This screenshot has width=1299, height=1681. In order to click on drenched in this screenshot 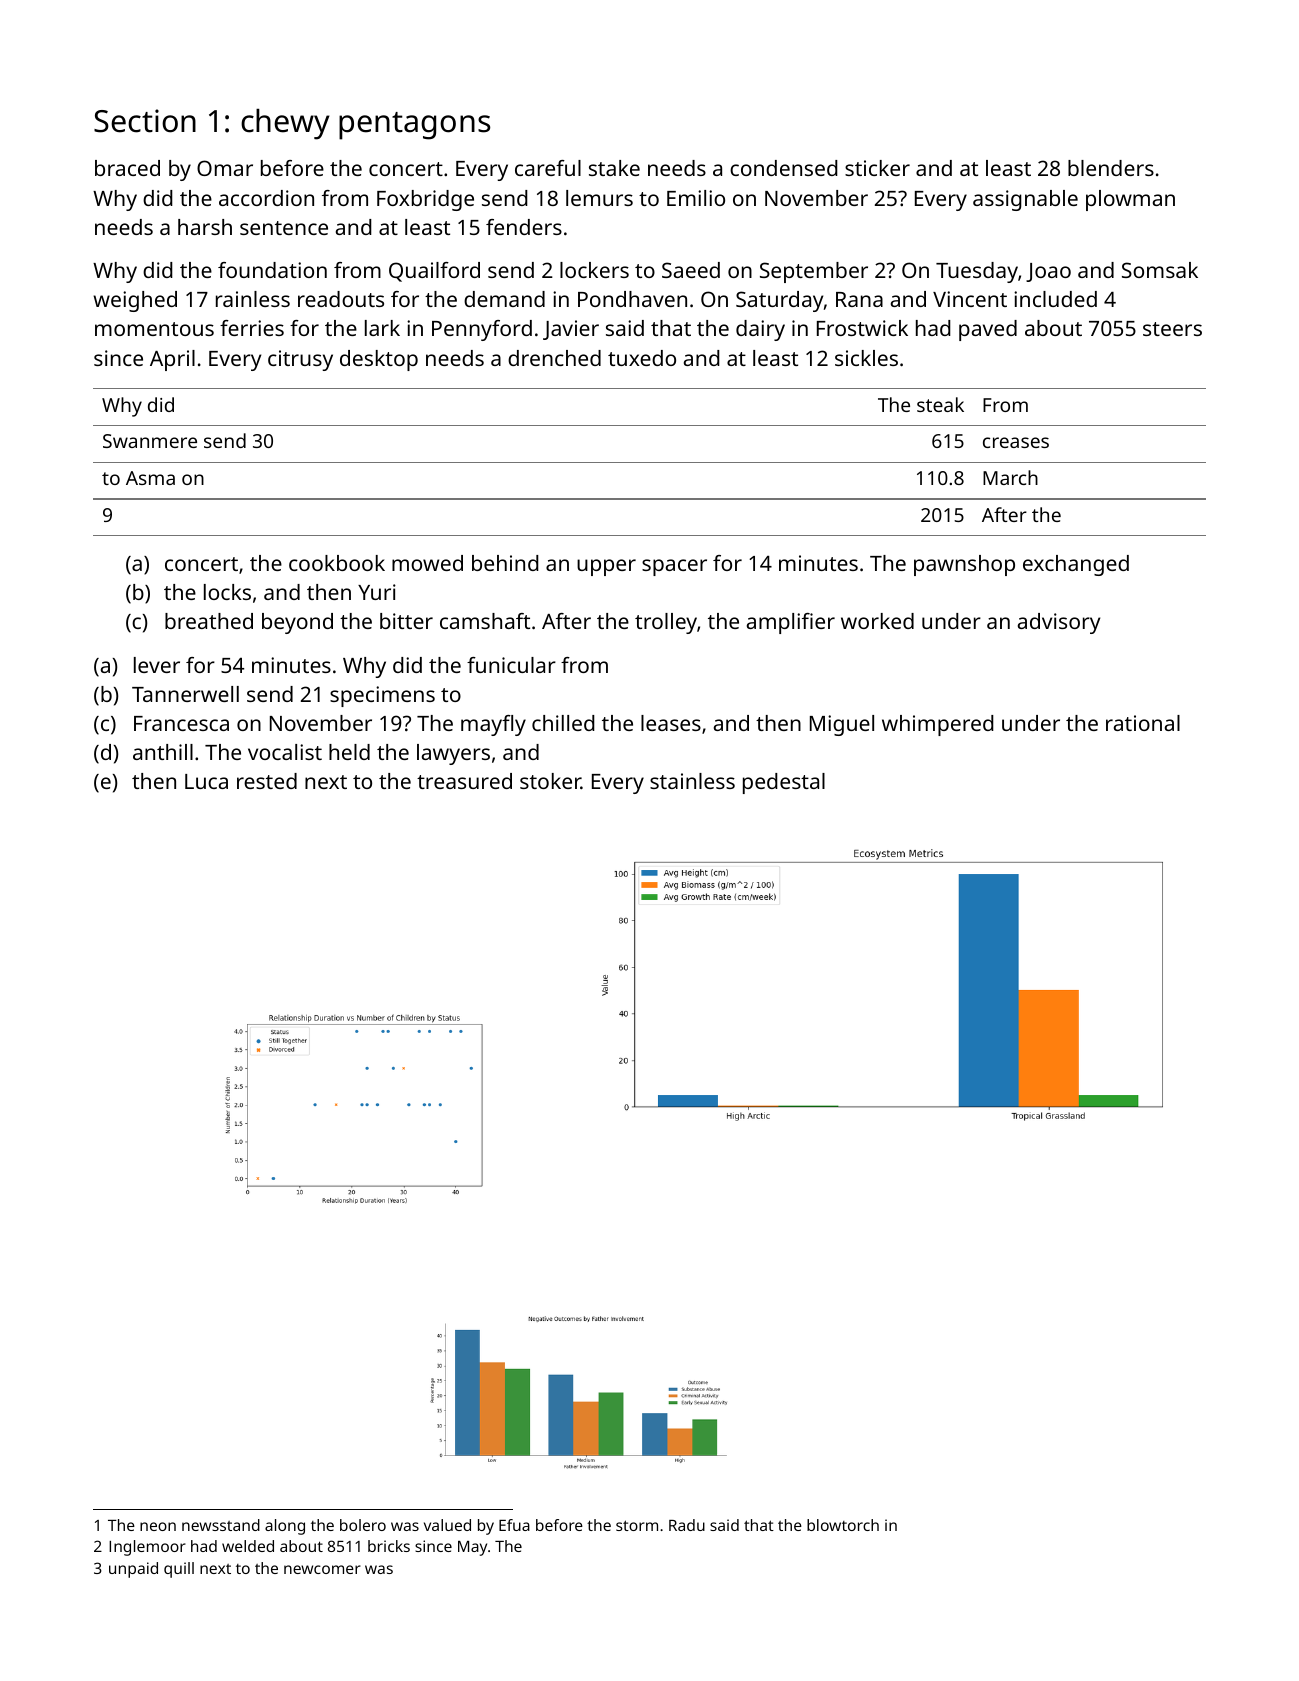, I will do `click(554, 358)`.
